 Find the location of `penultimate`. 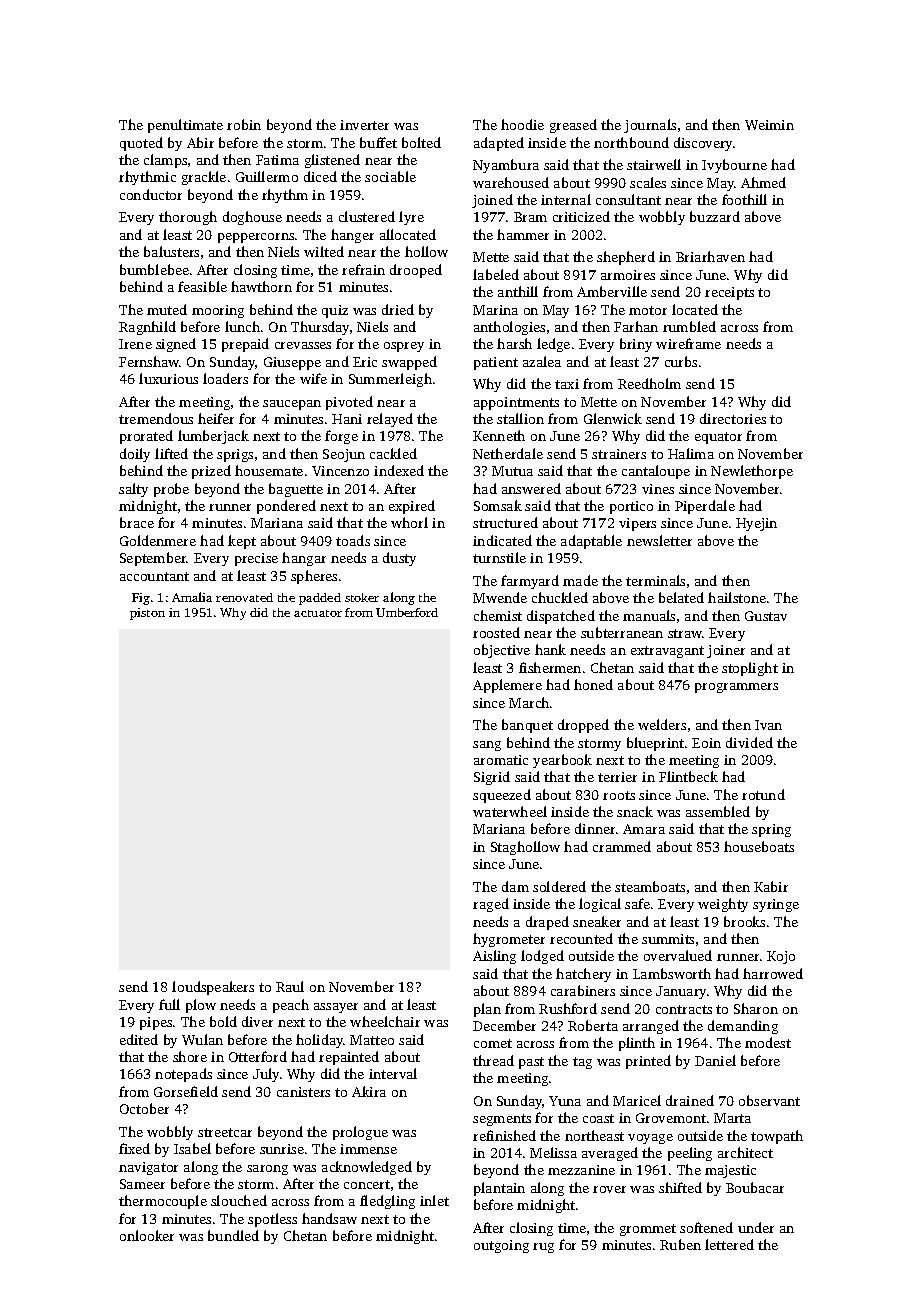

penultimate is located at coordinates (185, 126).
